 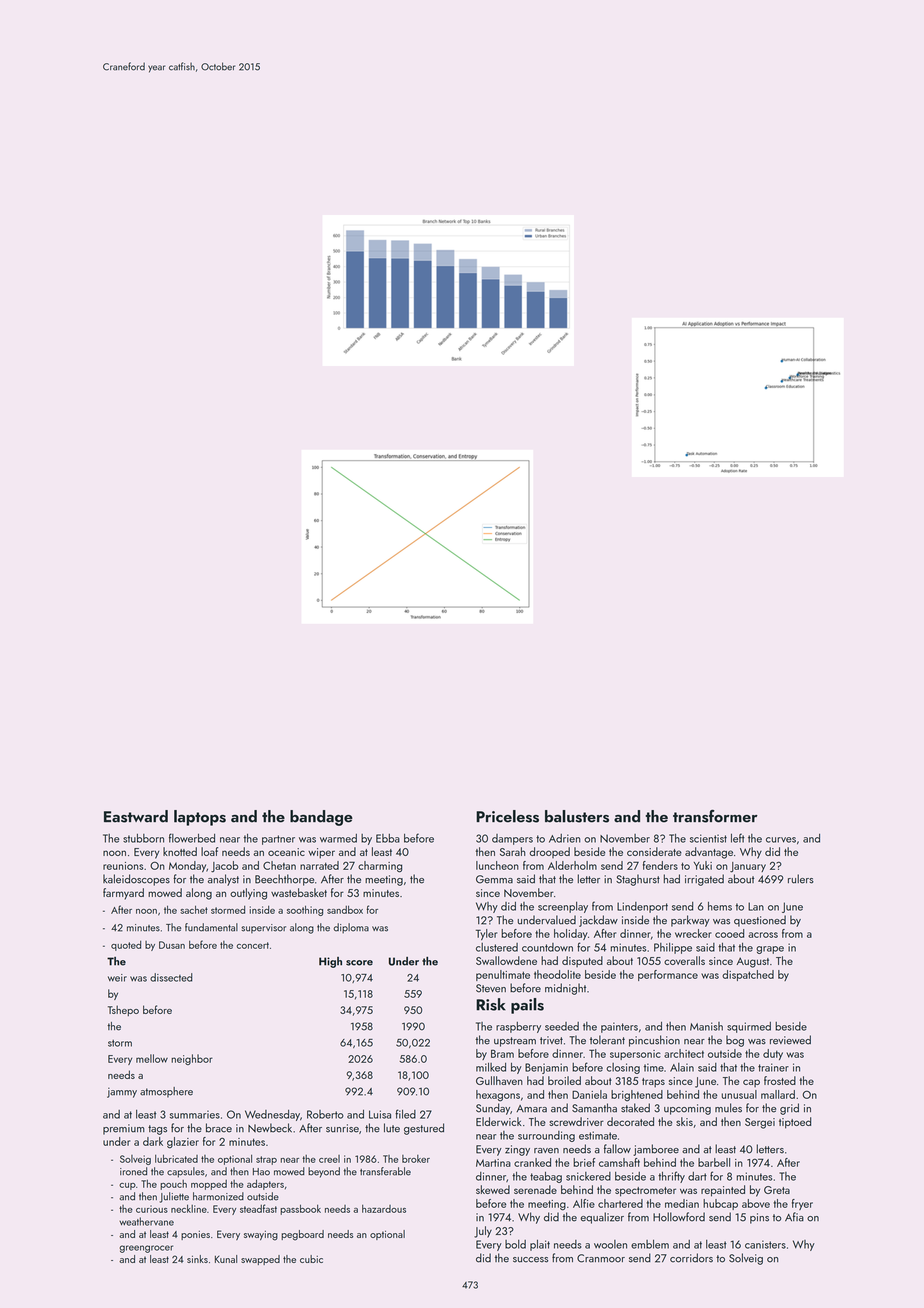 What do you see at coordinates (546, 1177) in the document?
I see `teabag` at bounding box center [546, 1177].
